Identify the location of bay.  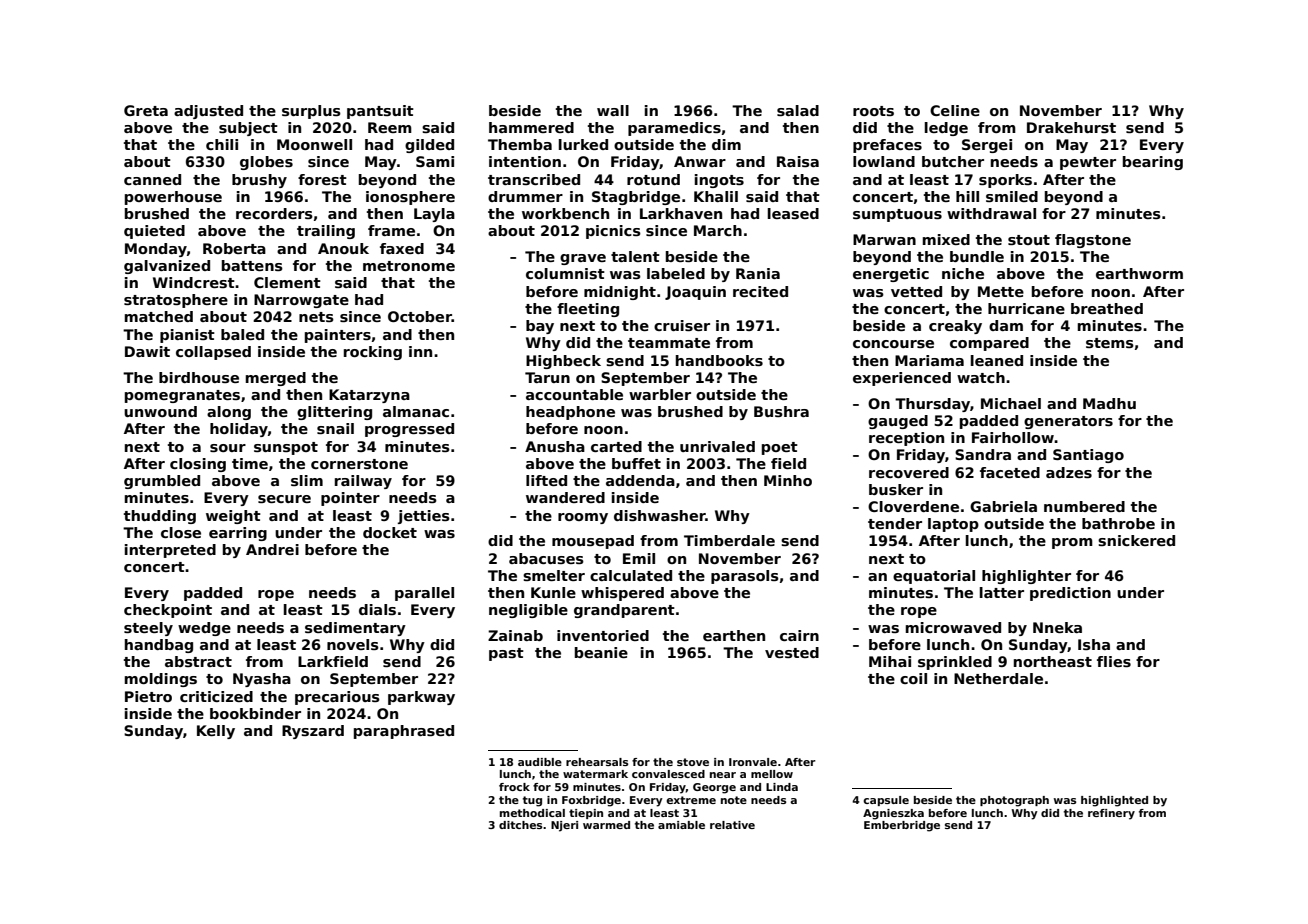
(540, 327).
